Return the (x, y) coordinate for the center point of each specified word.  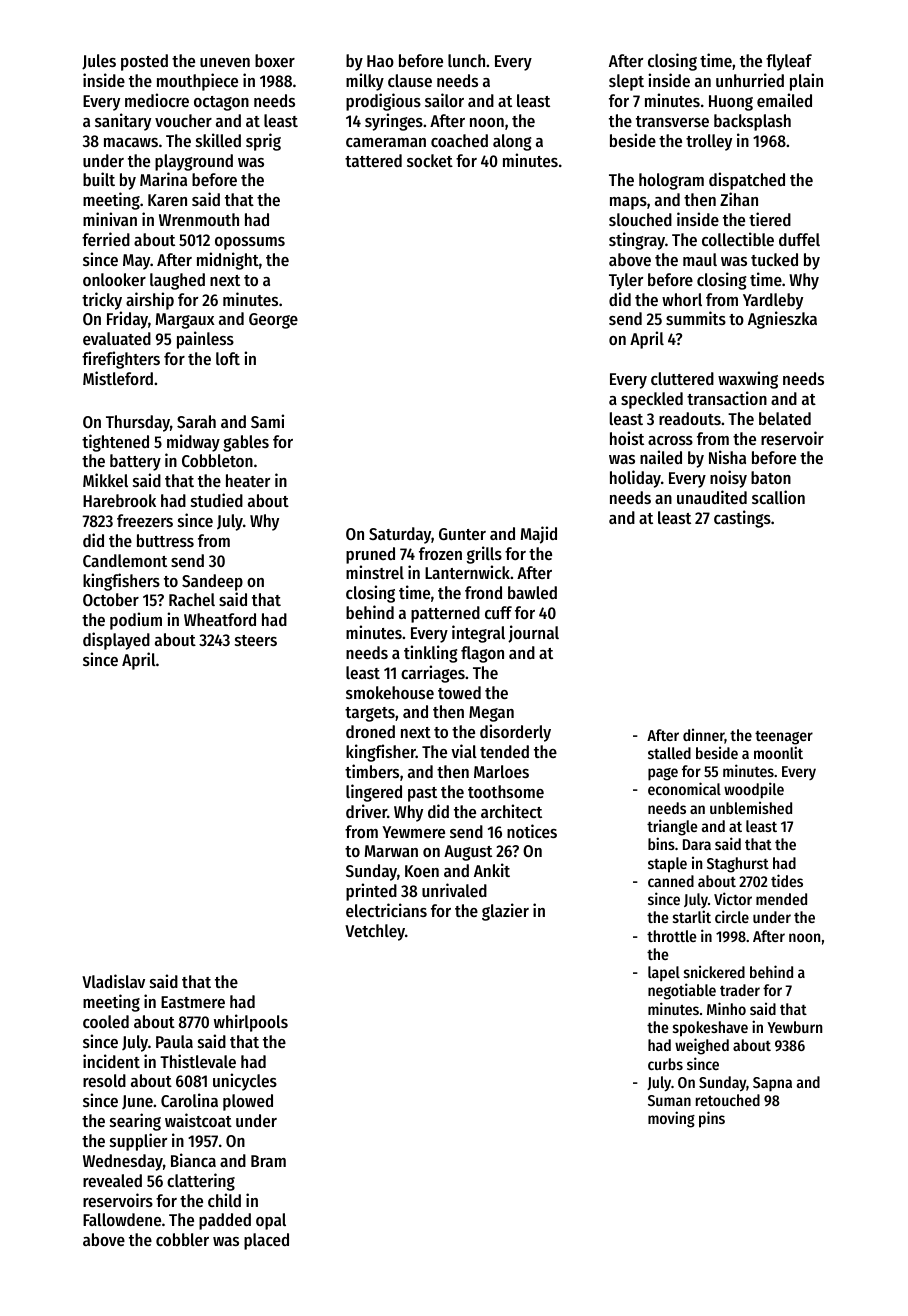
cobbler (182, 1239)
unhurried (750, 80)
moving (671, 1119)
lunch (466, 60)
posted (144, 62)
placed (266, 1241)
